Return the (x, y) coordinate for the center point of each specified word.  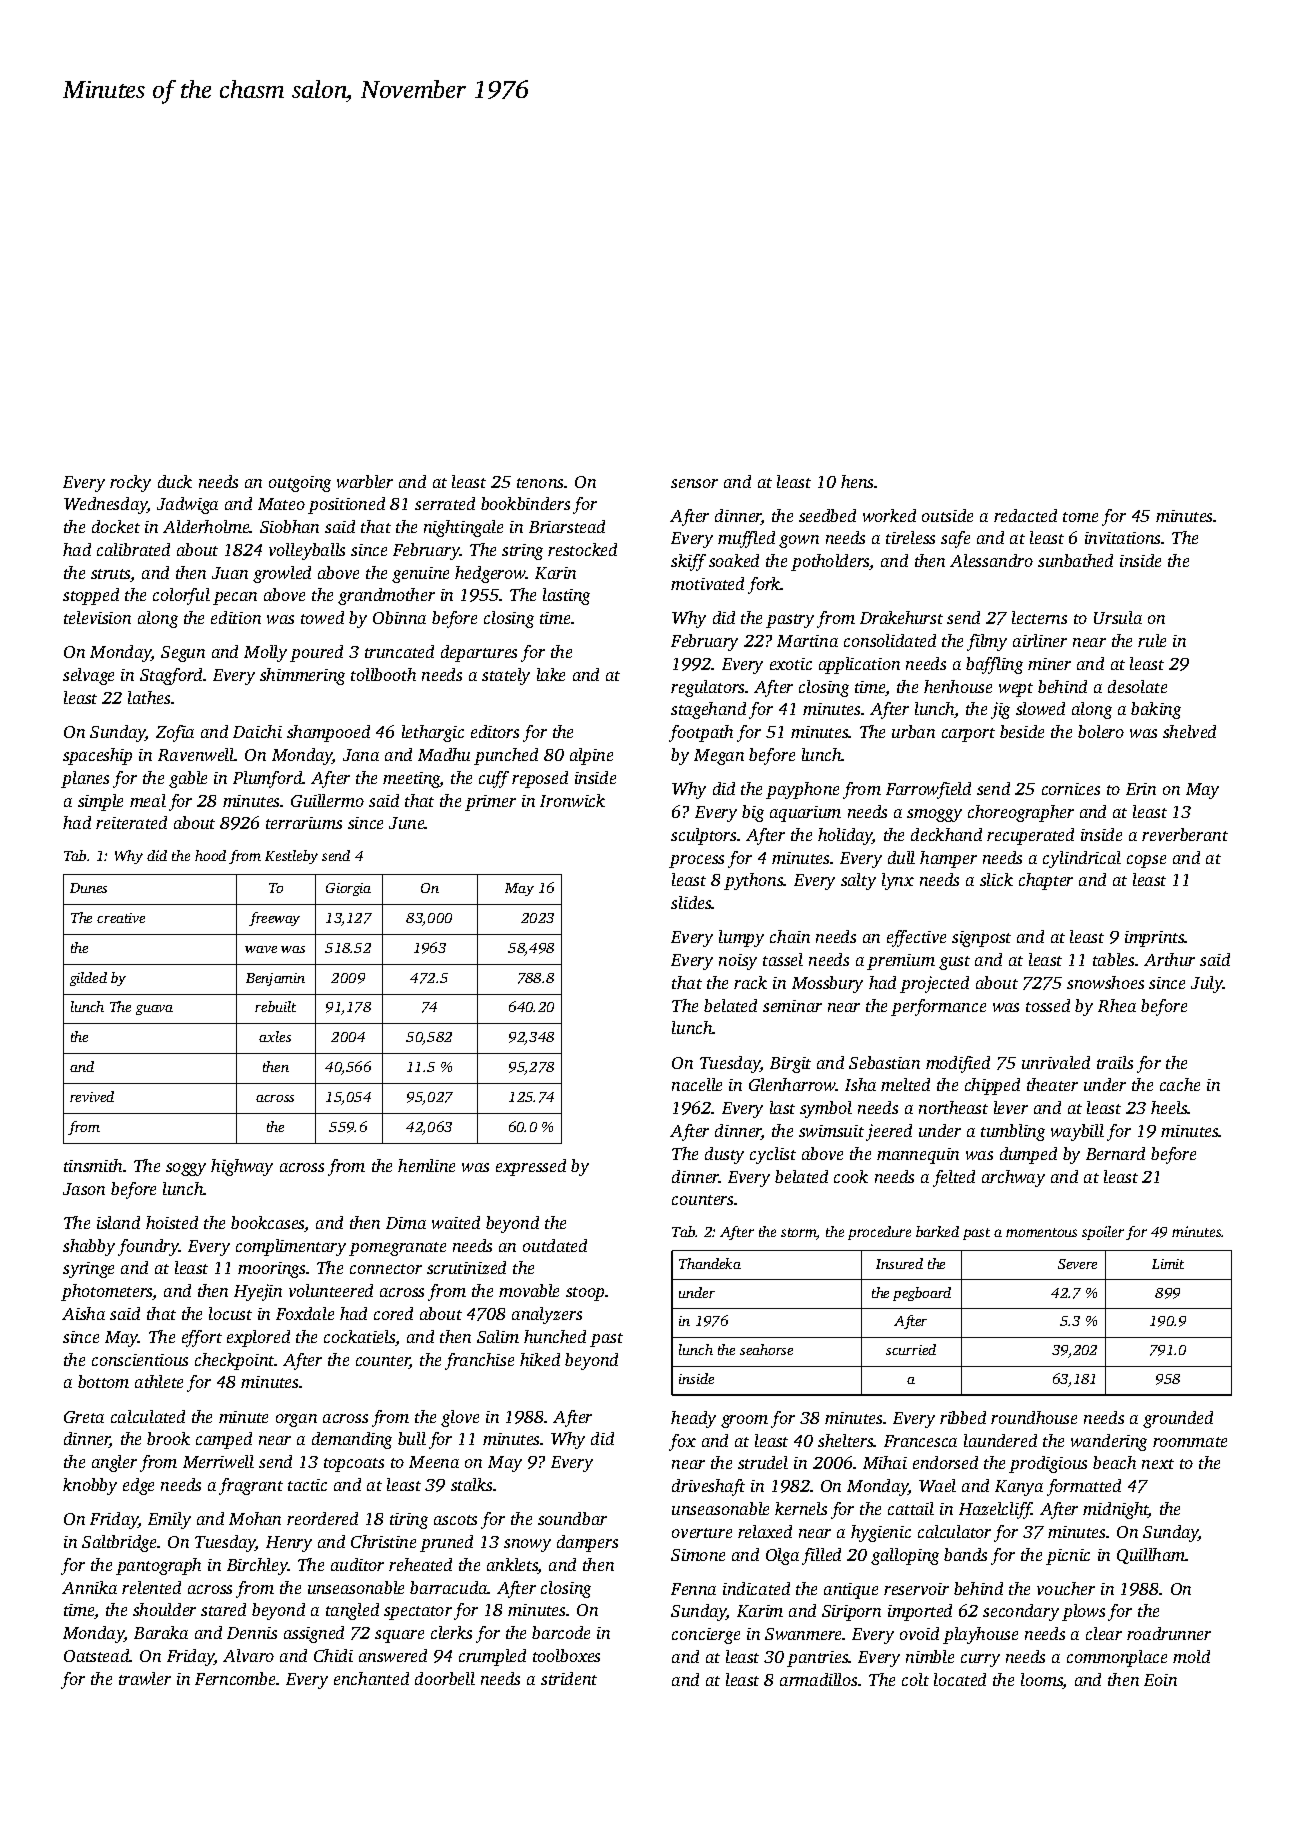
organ (296, 1420)
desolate (1137, 686)
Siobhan (289, 526)
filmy (987, 642)
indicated (756, 1588)
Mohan (255, 1518)
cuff (494, 779)
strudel (763, 1462)
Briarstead (567, 526)
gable (188, 779)
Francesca (920, 1441)
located (960, 1679)
